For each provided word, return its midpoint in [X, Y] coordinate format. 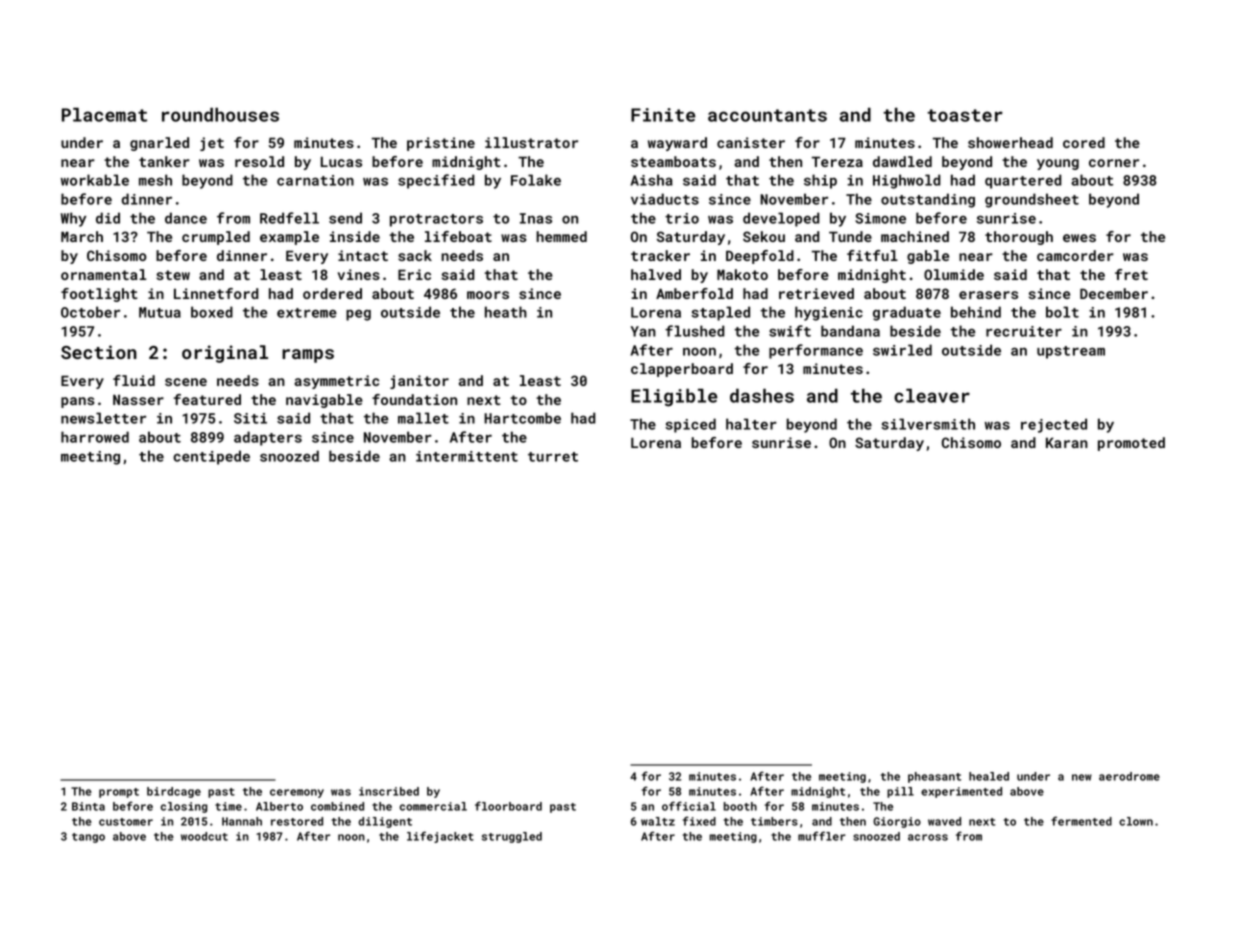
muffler [822, 836]
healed [989, 776]
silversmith [928, 424]
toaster [965, 115]
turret [553, 457]
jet [212, 144]
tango [88, 838]
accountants [767, 115]
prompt [119, 793]
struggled [512, 837]
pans [78, 402]
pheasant [934, 777]
